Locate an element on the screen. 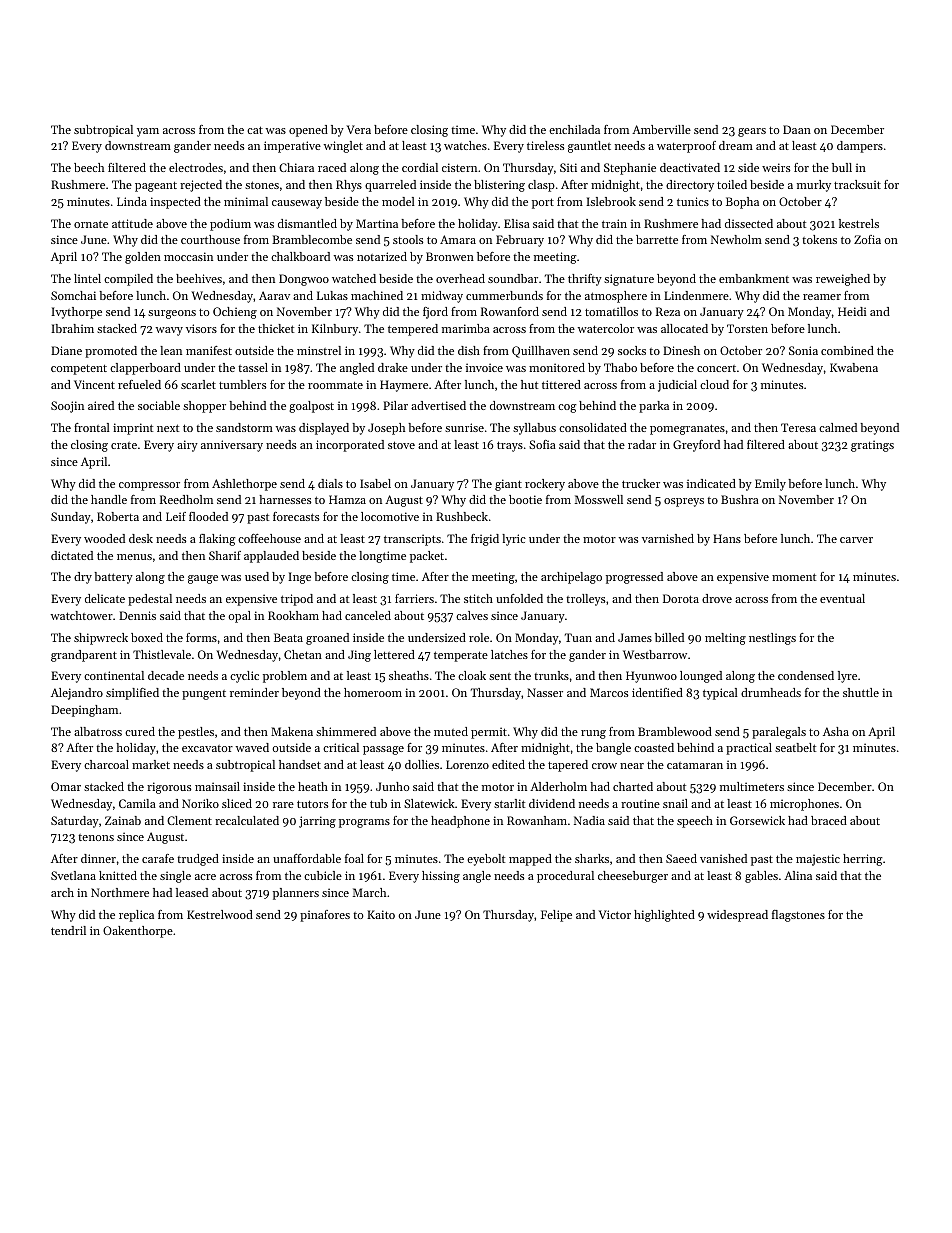 The image size is (952, 1233). beech is located at coordinates (89, 167).
